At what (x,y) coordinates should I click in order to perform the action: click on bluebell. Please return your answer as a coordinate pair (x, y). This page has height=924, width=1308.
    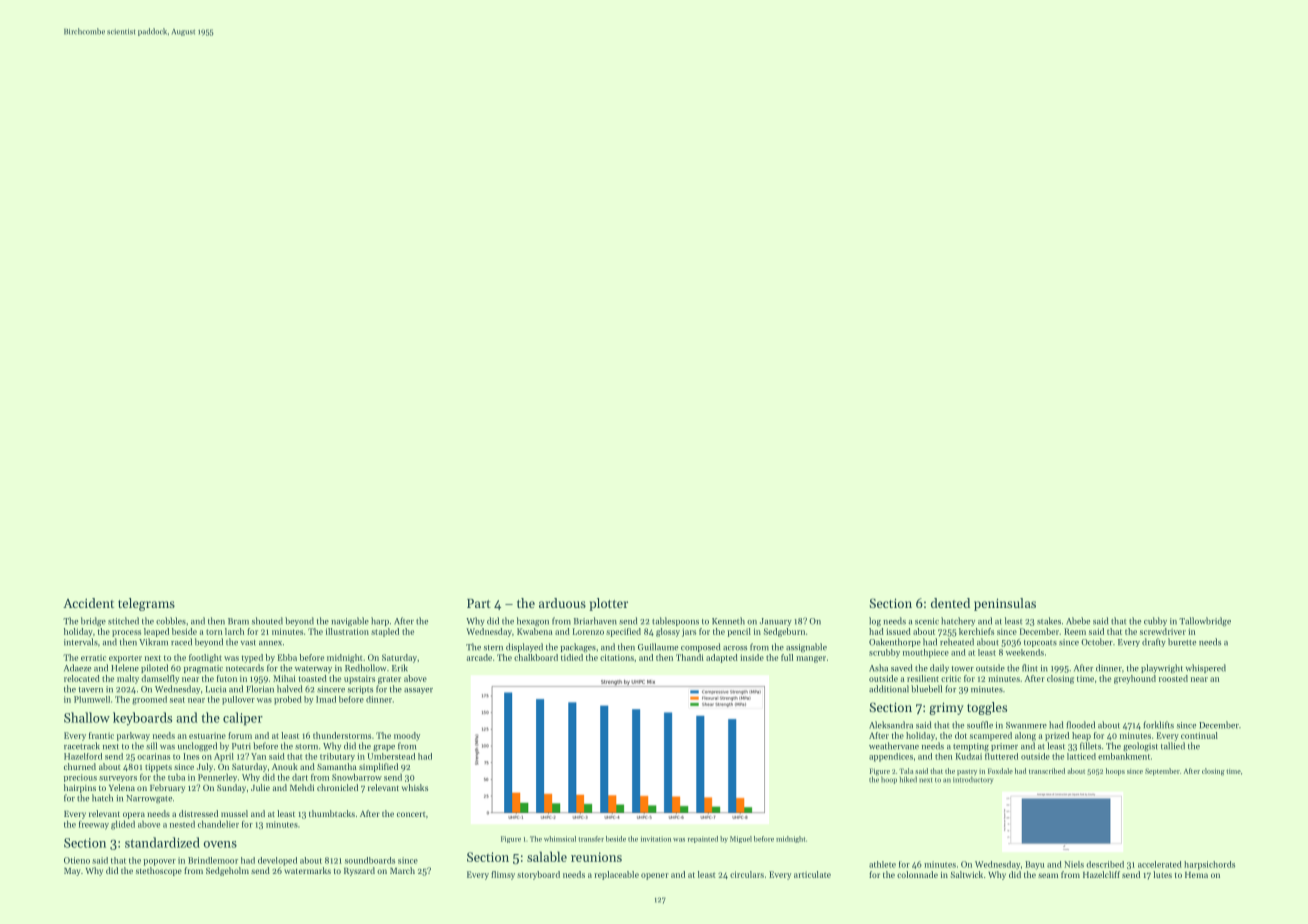
    Looking at the image, I should click on (926, 689).
